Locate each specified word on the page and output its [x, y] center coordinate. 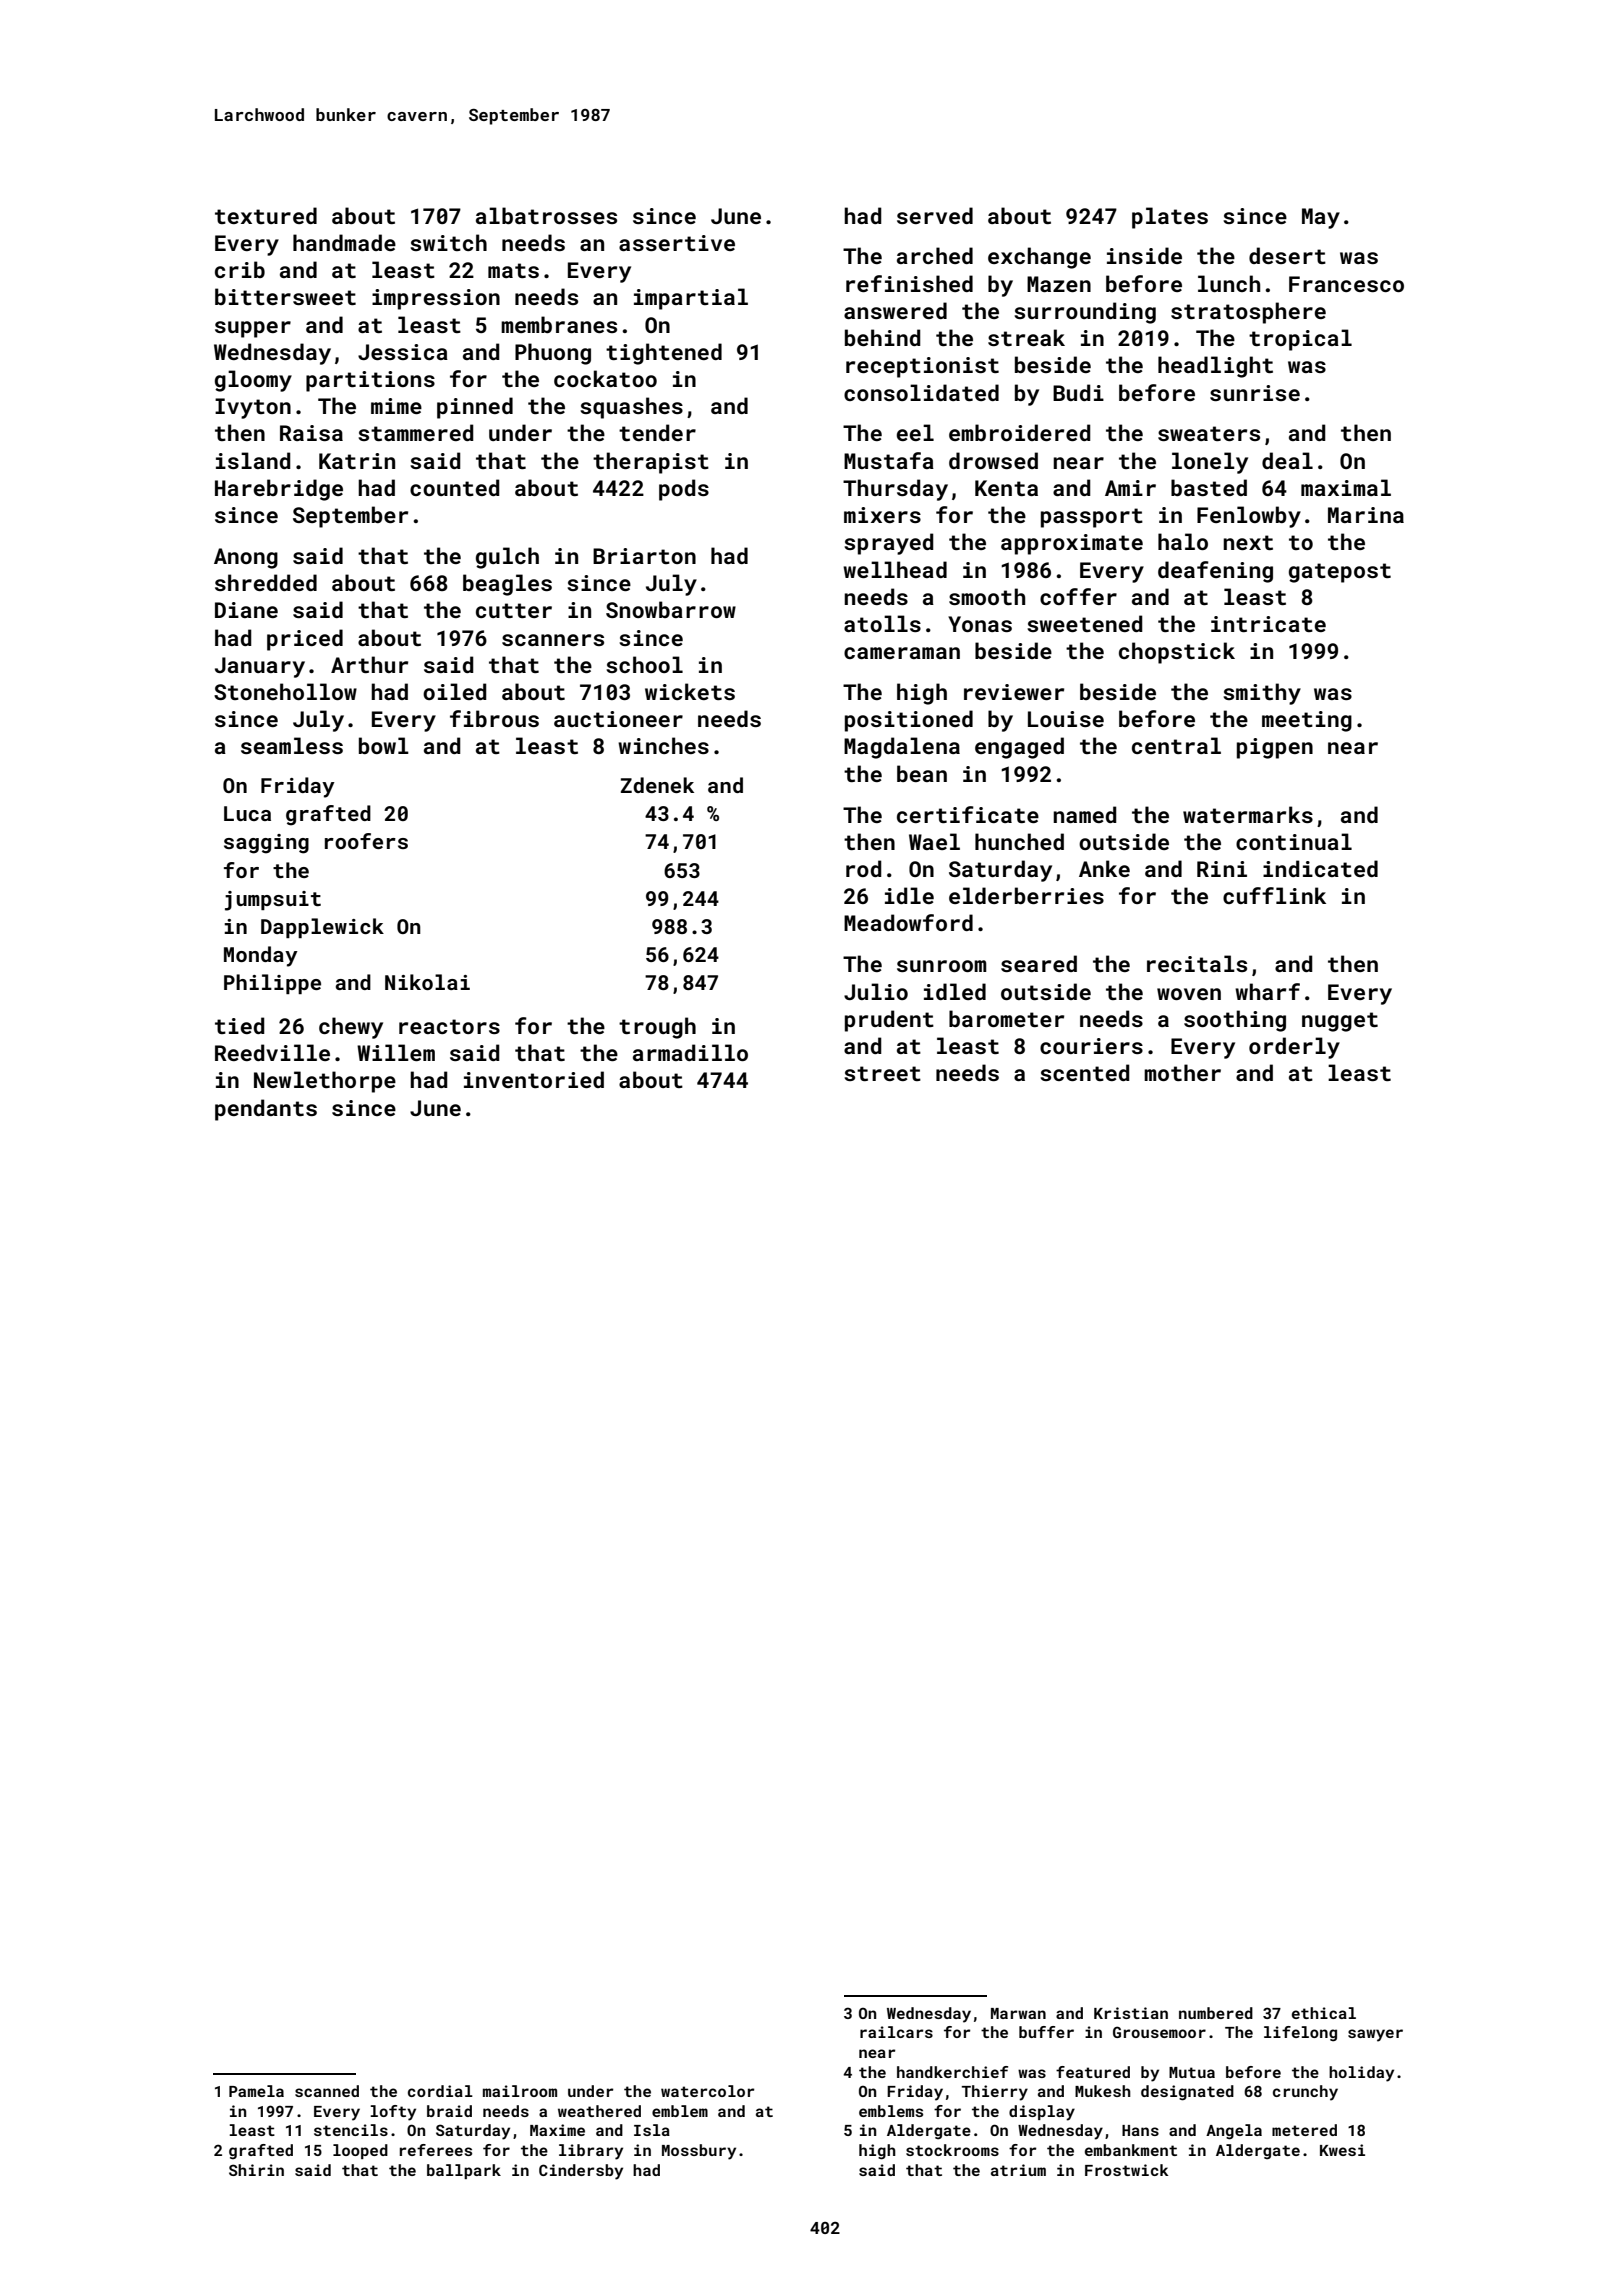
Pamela [256, 2091]
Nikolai [427, 982]
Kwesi [1342, 2150]
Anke [1104, 868]
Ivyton [253, 408]
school [644, 664]
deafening [1215, 572]
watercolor [707, 2091]
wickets [690, 691]
